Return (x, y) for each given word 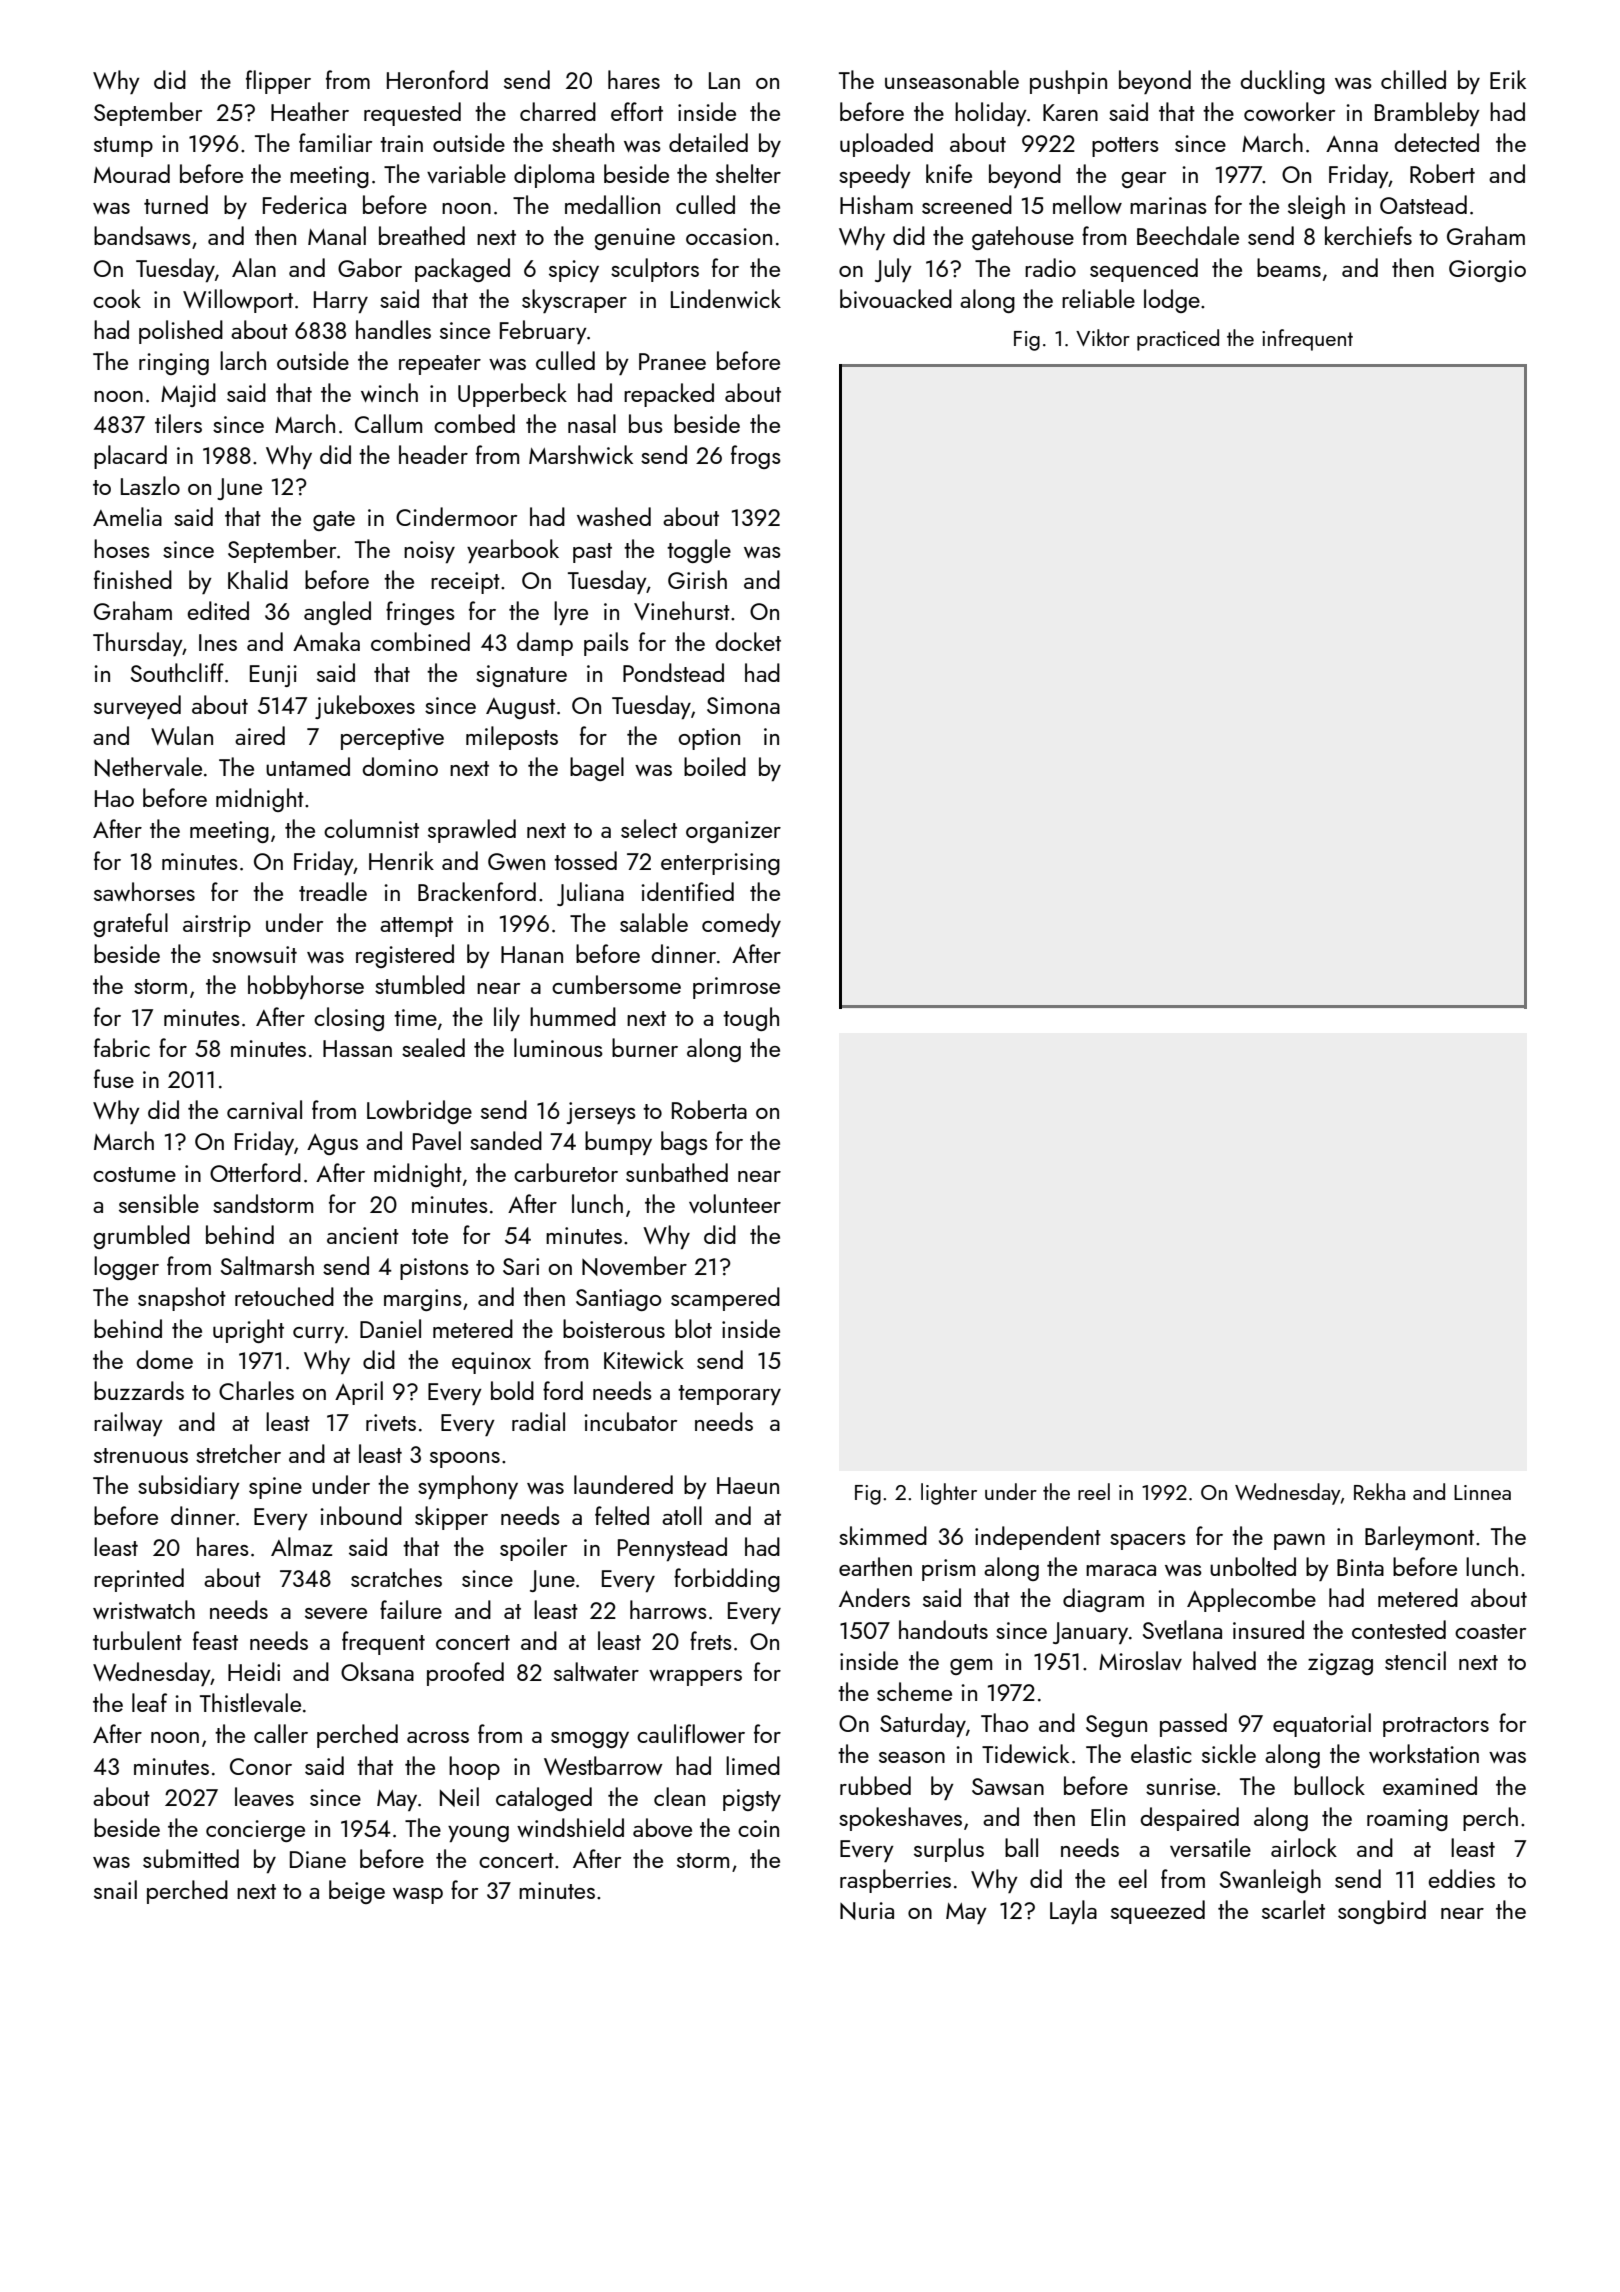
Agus (332, 1144)
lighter (949, 1494)
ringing (174, 364)
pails (606, 644)
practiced (1178, 340)
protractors (1436, 1727)
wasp (418, 1895)
